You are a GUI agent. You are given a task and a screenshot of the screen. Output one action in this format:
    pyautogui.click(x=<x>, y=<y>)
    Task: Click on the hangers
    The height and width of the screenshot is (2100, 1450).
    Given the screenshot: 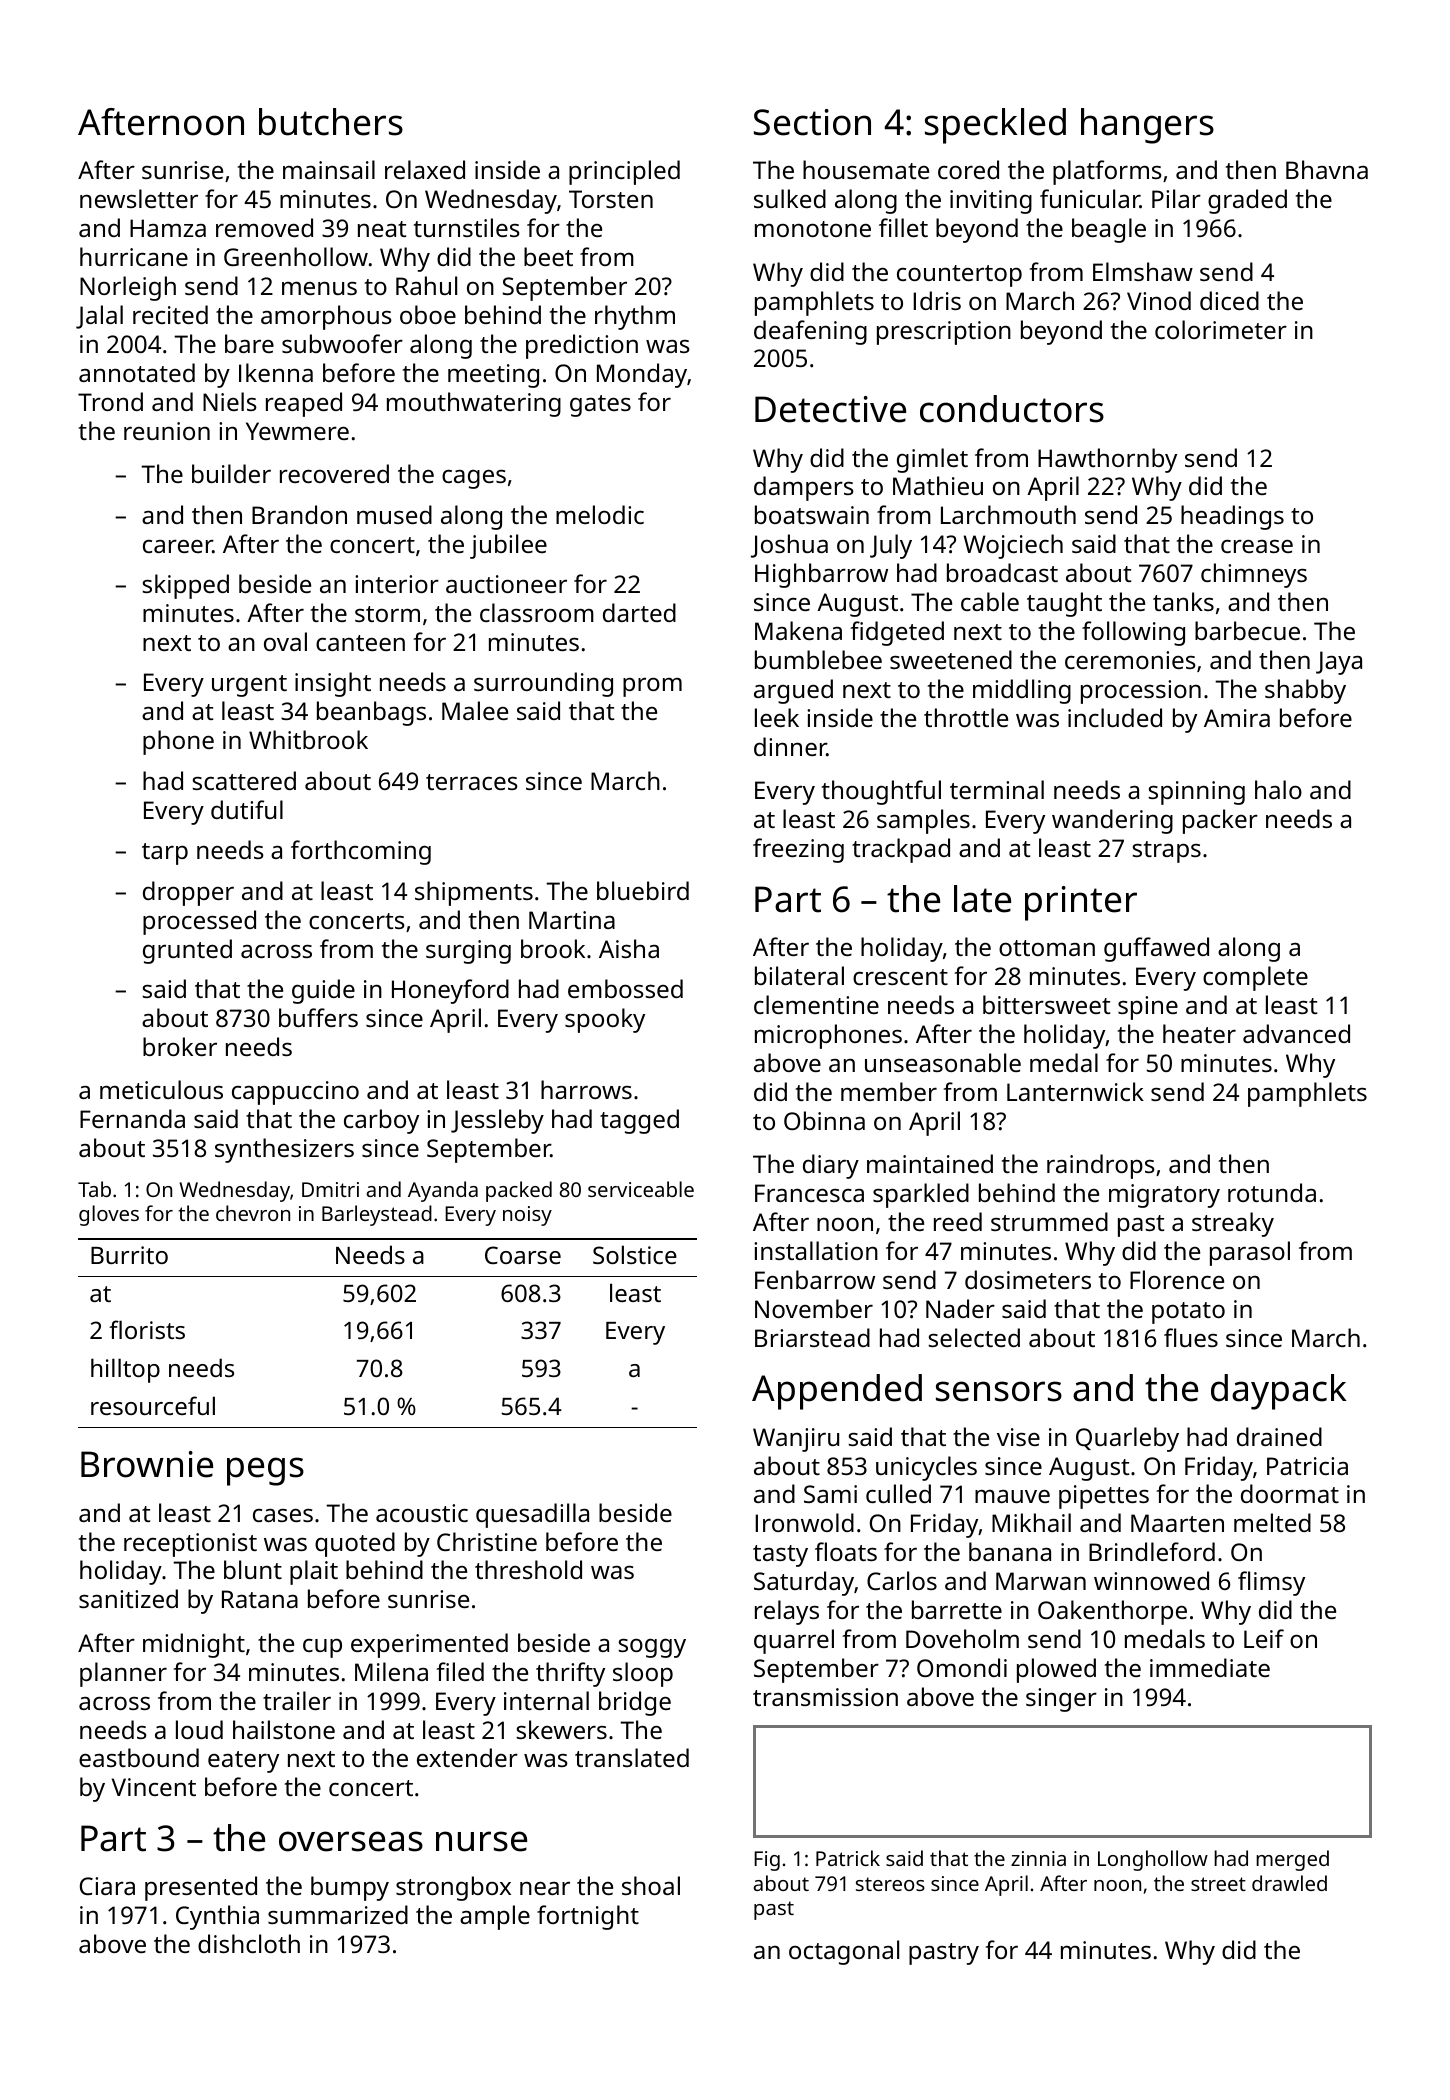 What is the action you would take?
    pyautogui.click(x=1147, y=126)
